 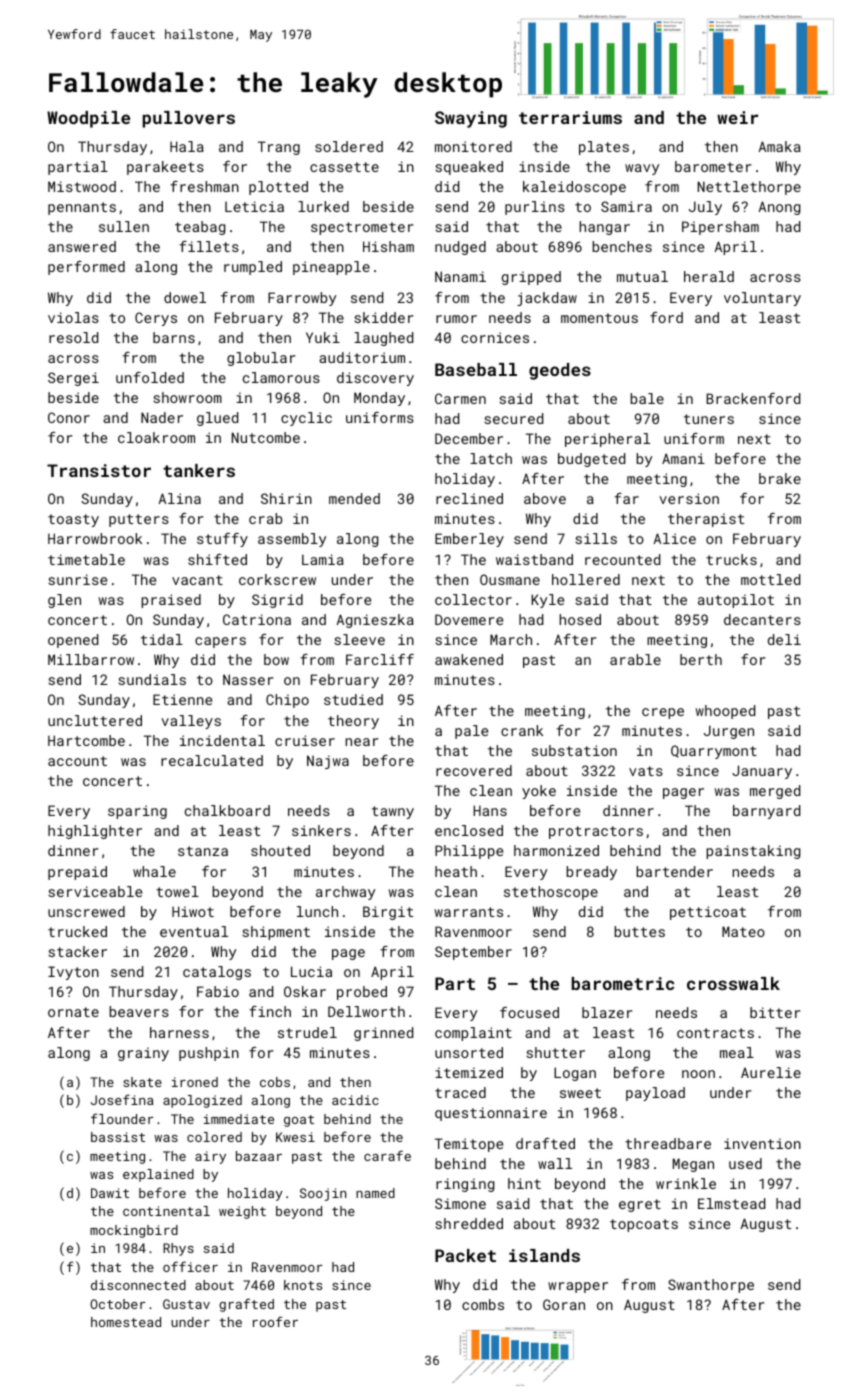 What do you see at coordinates (490, 810) in the screenshot?
I see `Hans` at bounding box center [490, 810].
